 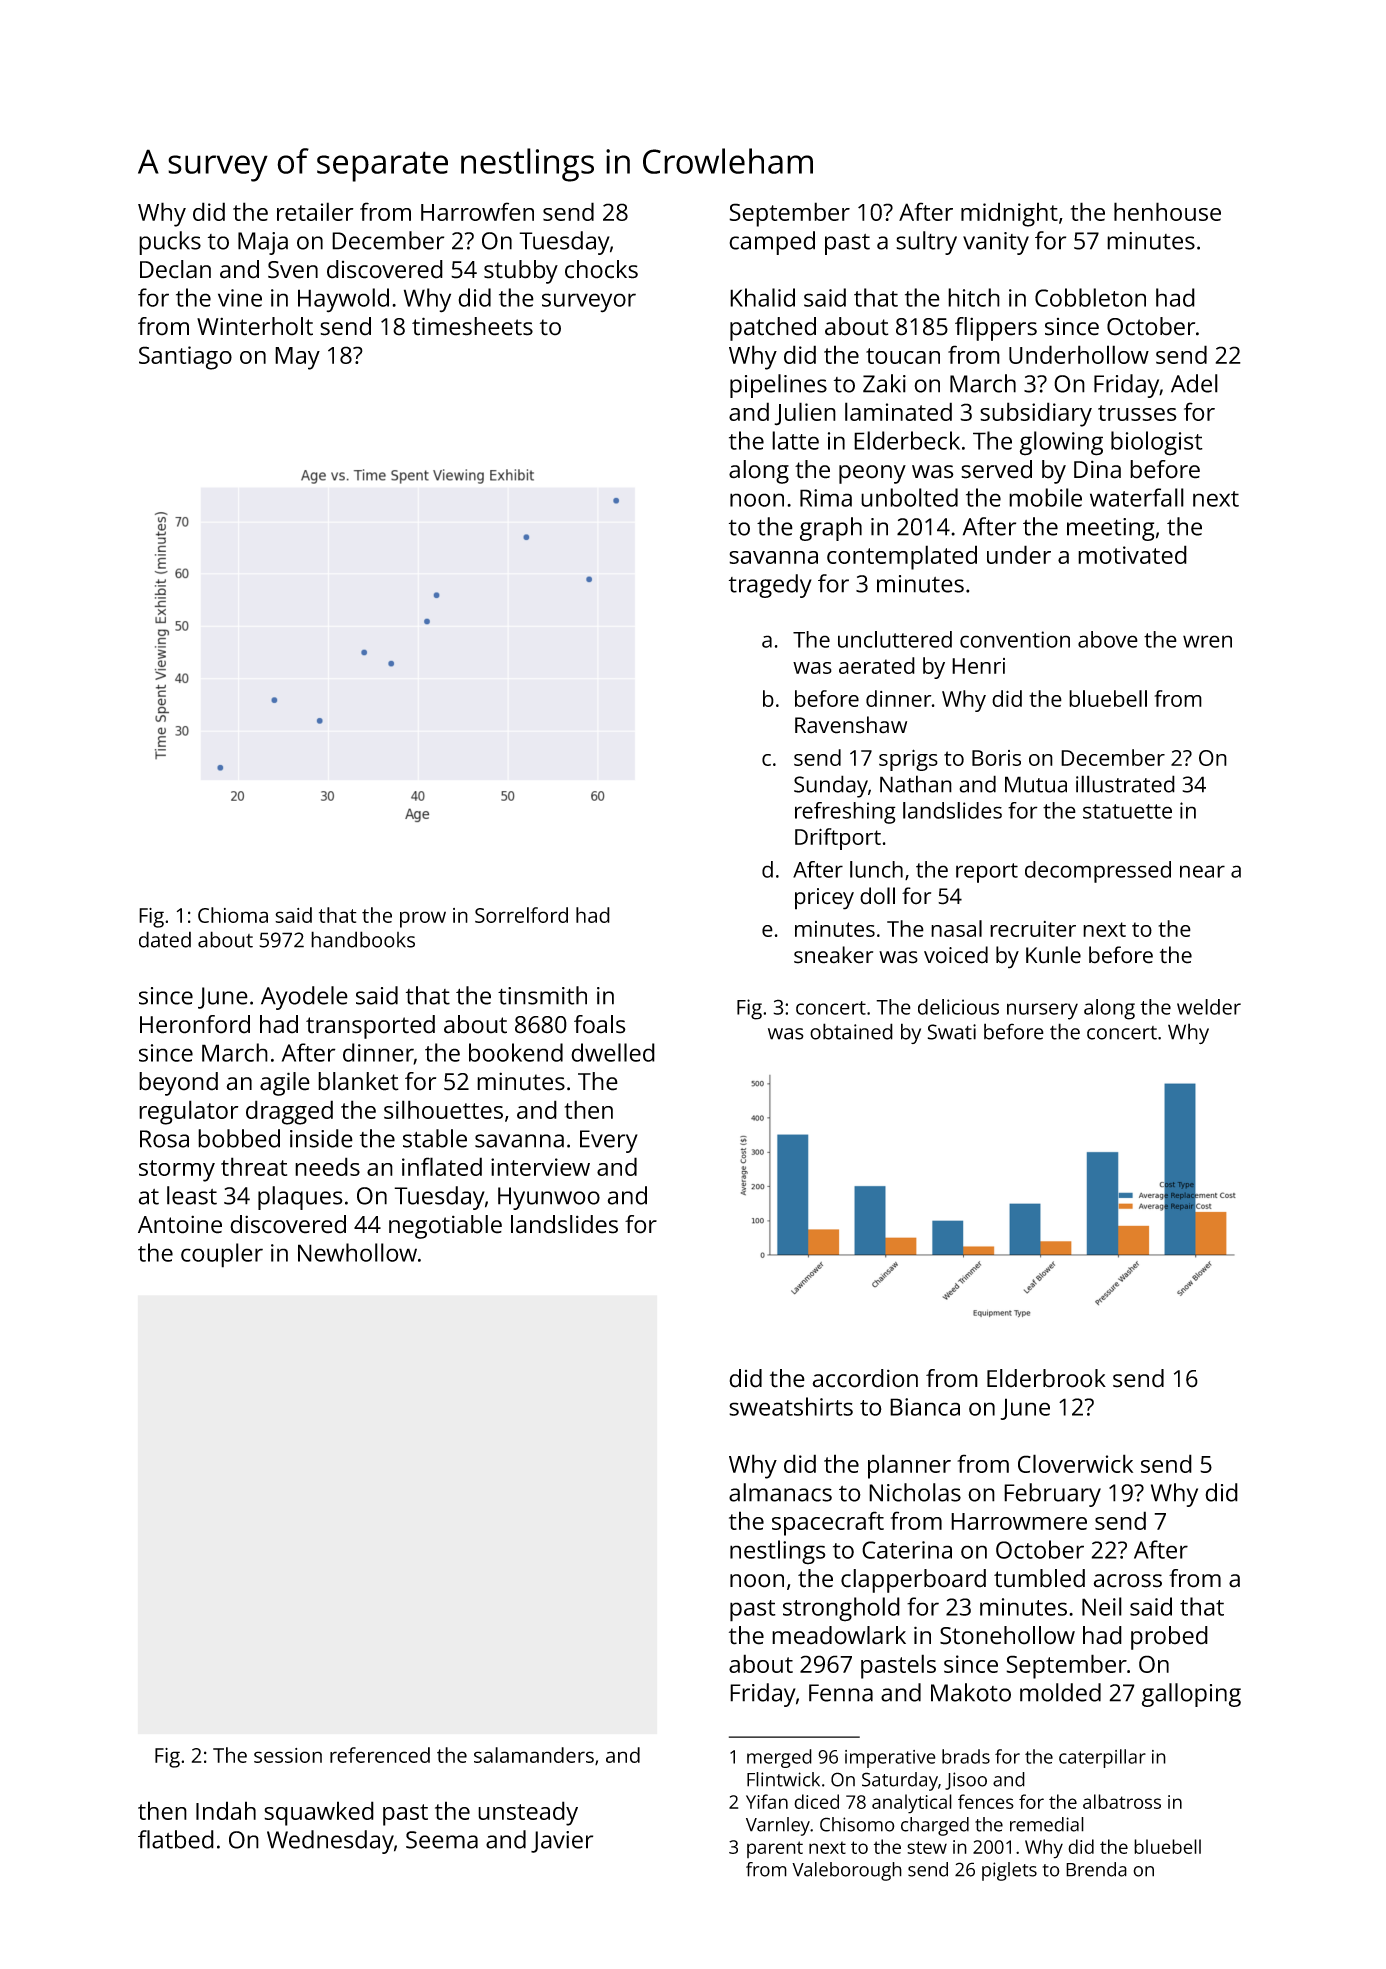 What do you see at coordinates (772, 243) in the screenshot?
I see `camped` at bounding box center [772, 243].
